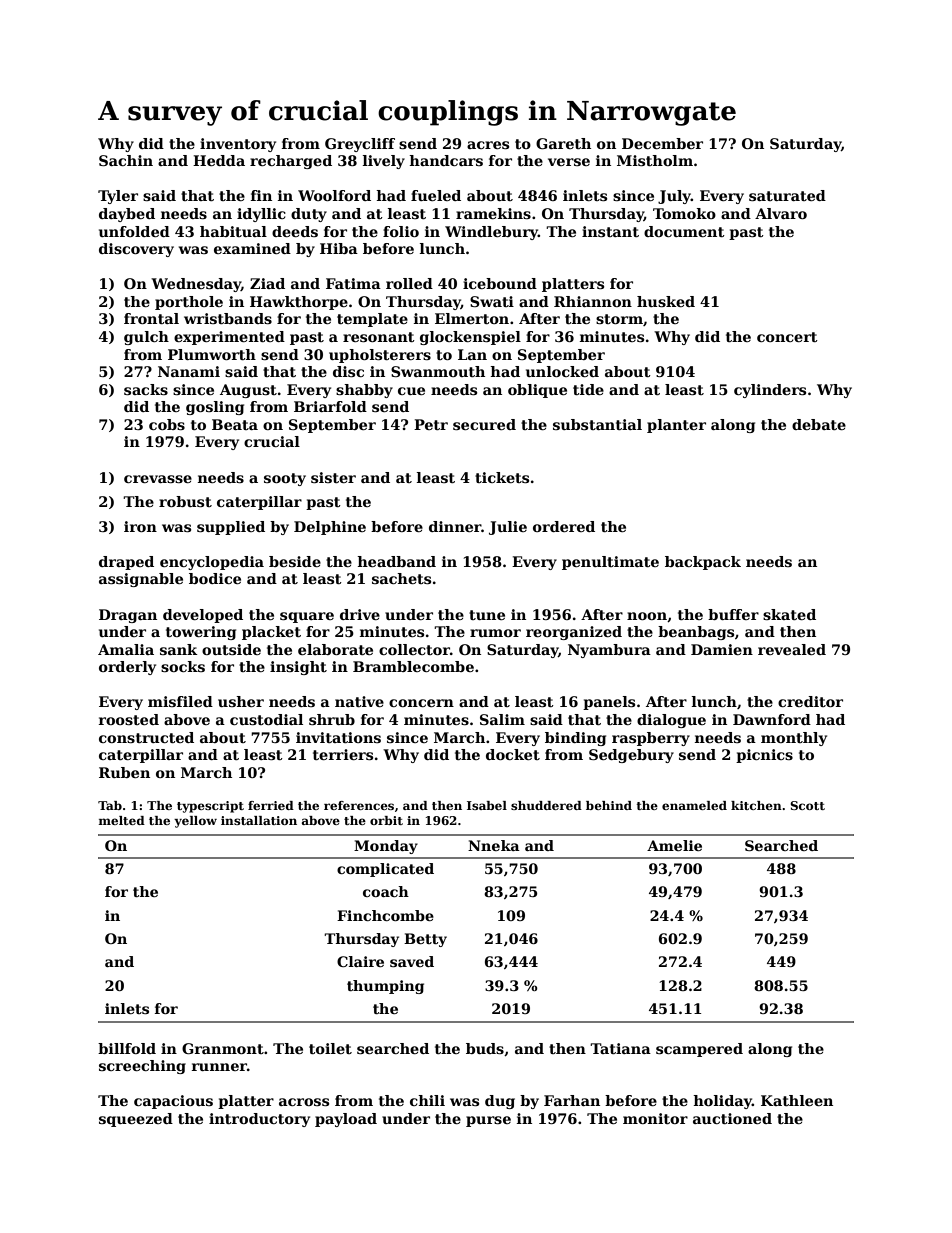 This screenshot has width=952, height=1233. I want to click on Salim, so click(502, 719).
